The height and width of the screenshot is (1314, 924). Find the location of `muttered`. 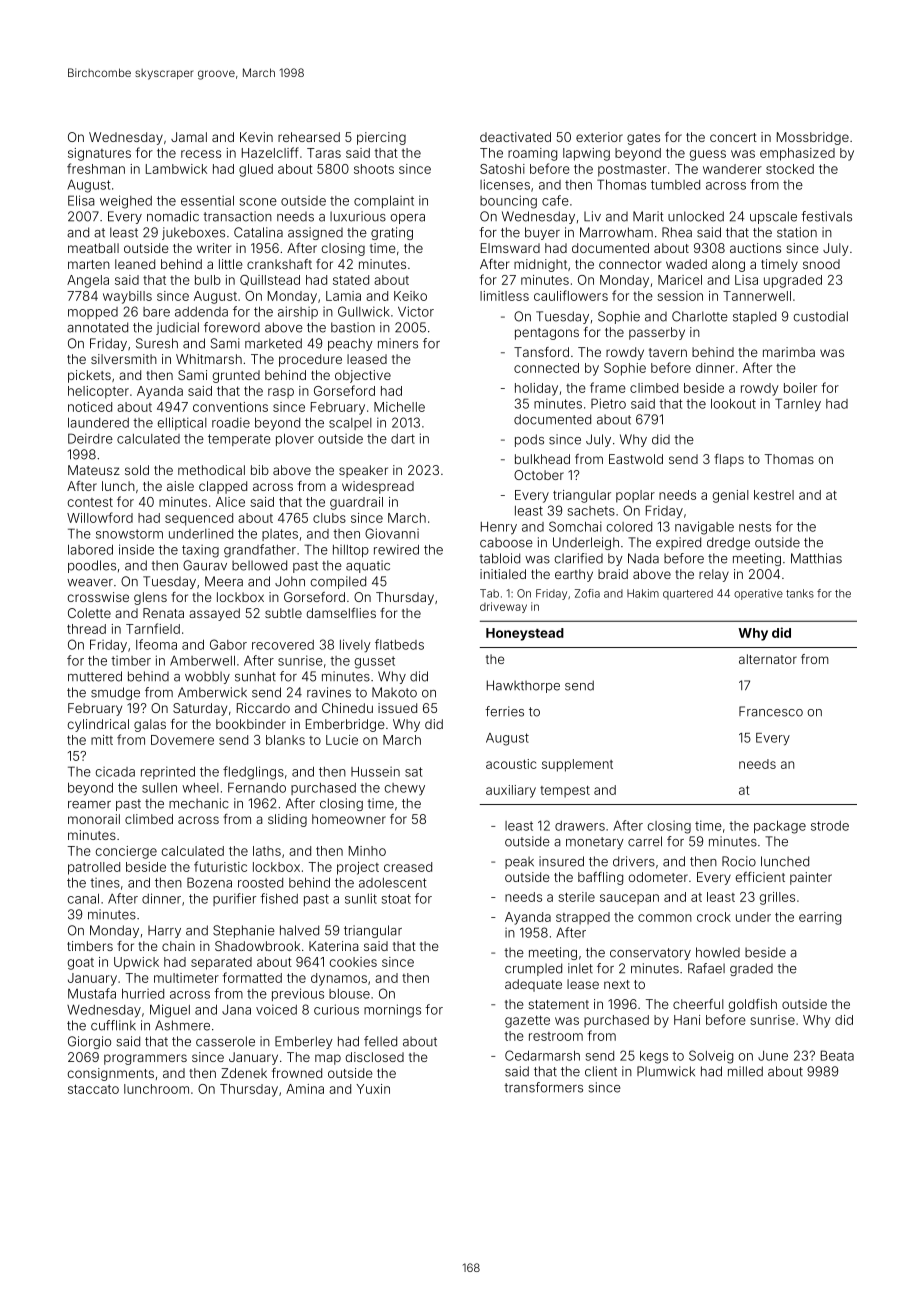

muttered is located at coordinates (95, 676).
